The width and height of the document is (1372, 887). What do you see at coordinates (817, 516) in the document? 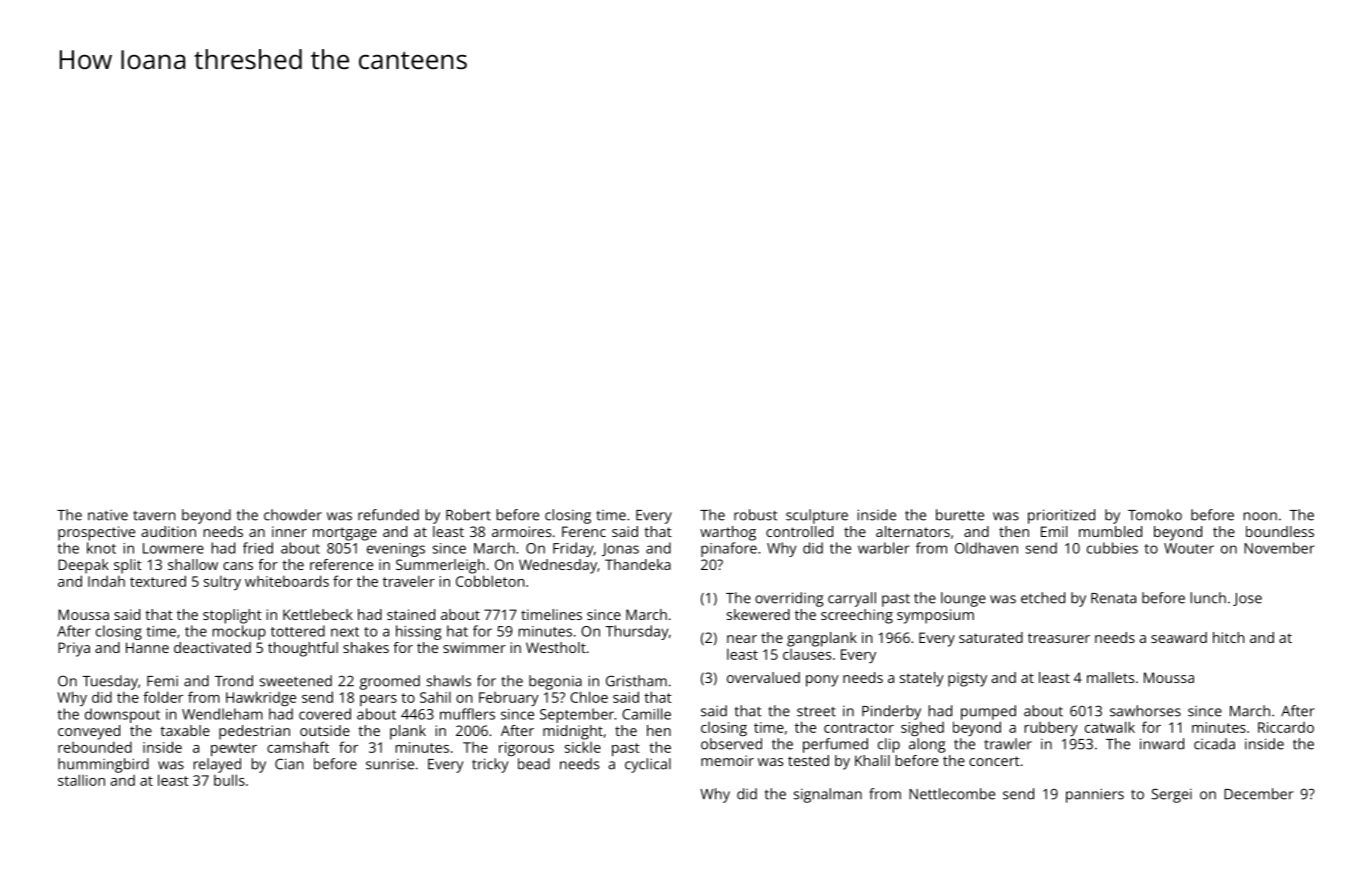
I see `sculpture` at bounding box center [817, 516].
